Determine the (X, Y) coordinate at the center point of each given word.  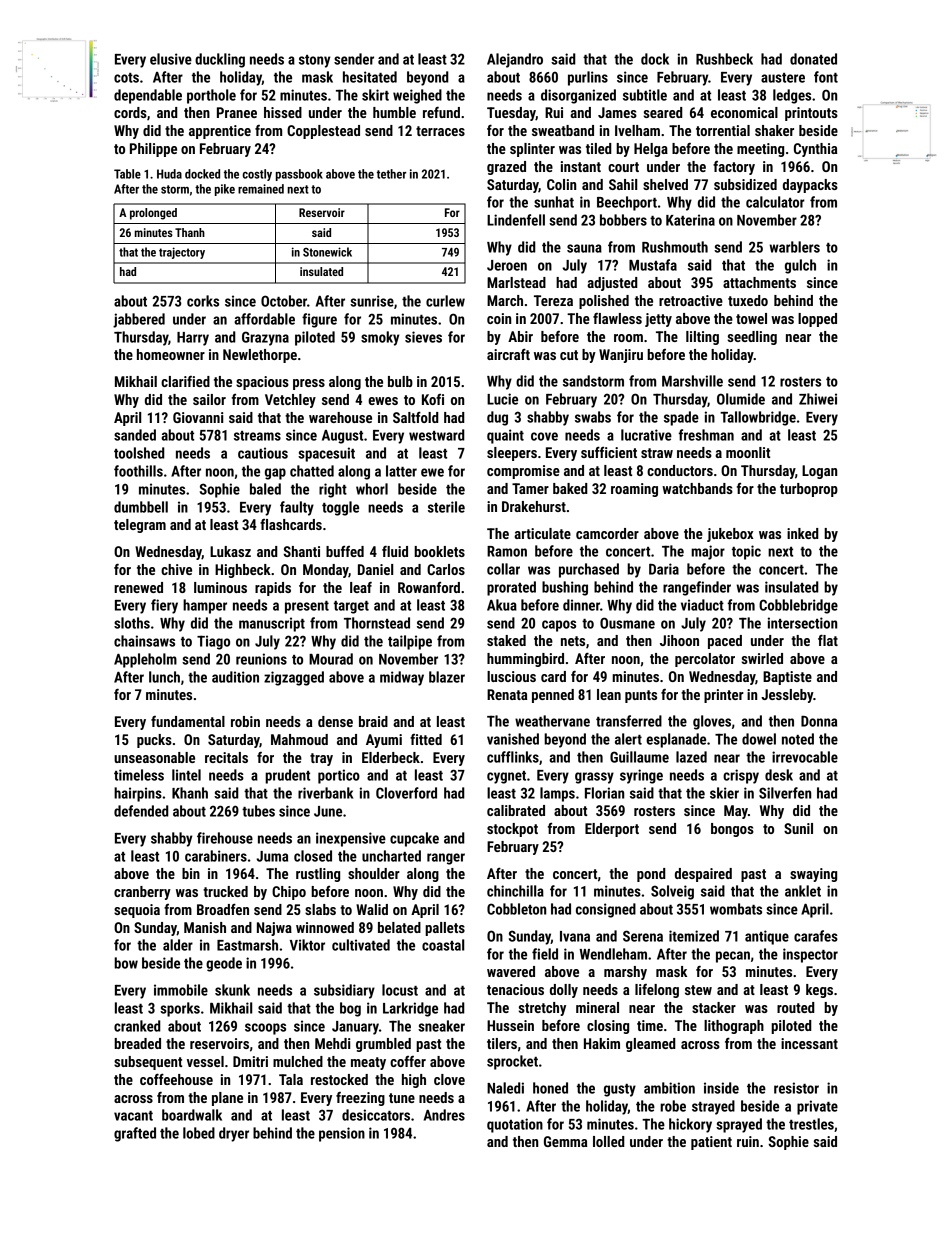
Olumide (741, 399)
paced (725, 642)
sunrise (372, 301)
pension (342, 1134)
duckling (220, 60)
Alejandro (515, 60)
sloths (132, 623)
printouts (811, 114)
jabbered (139, 320)
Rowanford (429, 587)
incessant (809, 1043)
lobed (199, 1133)
